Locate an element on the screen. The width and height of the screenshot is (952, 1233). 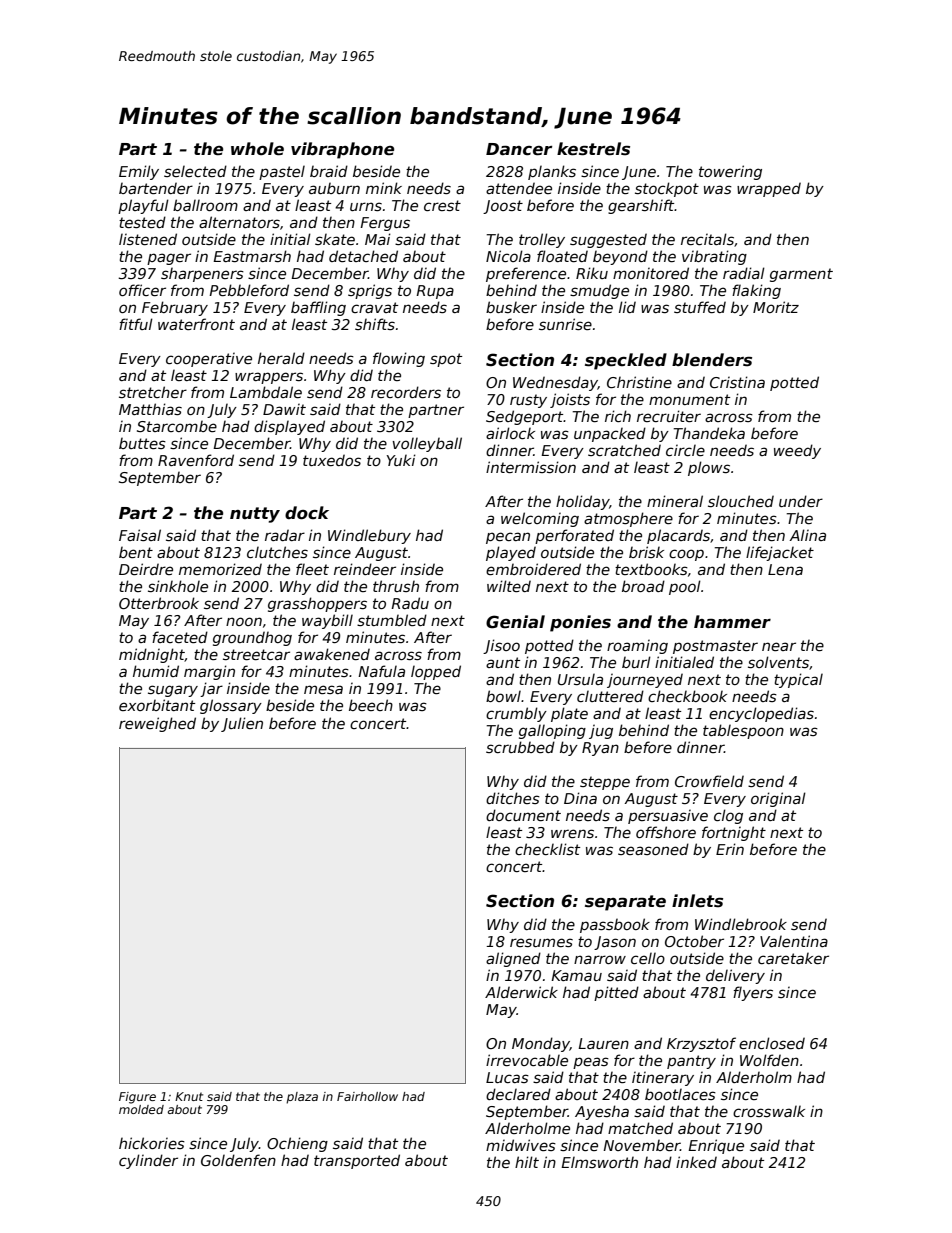
monument is located at coordinates (689, 399).
